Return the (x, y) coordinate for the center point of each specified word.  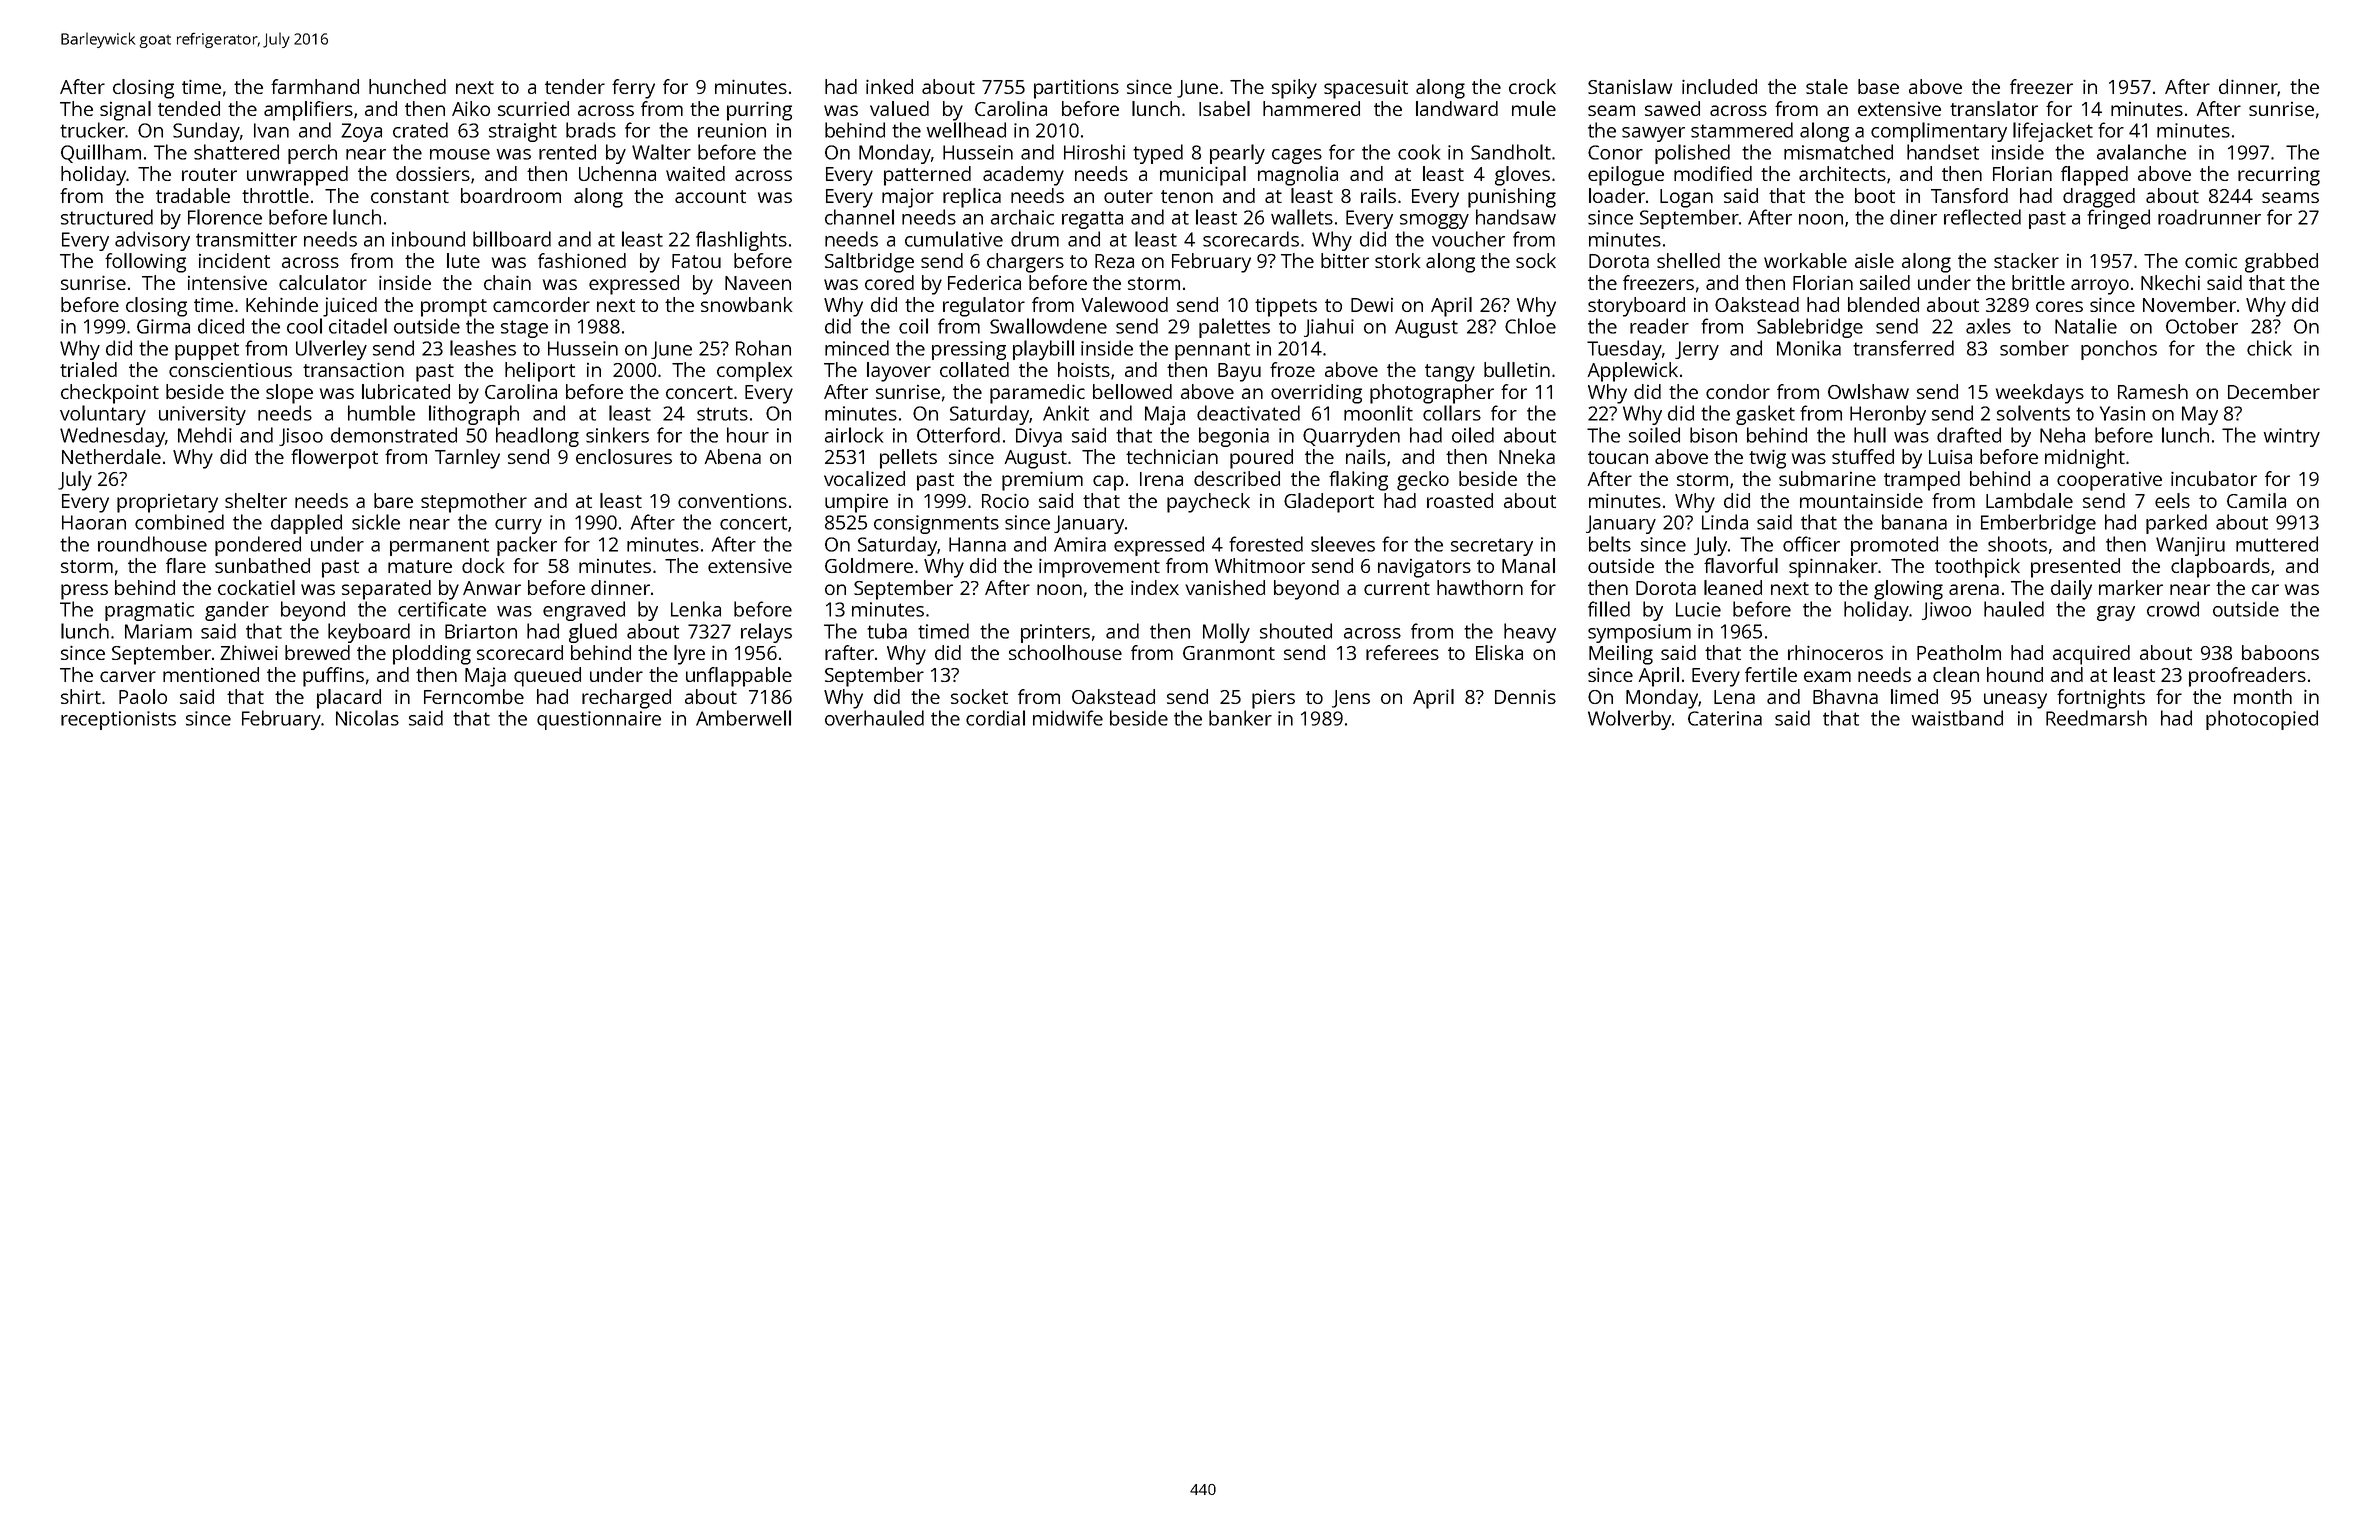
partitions (1076, 89)
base (1878, 86)
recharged (626, 699)
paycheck (1208, 503)
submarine (1827, 478)
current (1397, 588)
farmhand (315, 86)
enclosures (624, 456)
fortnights (2101, 699)
